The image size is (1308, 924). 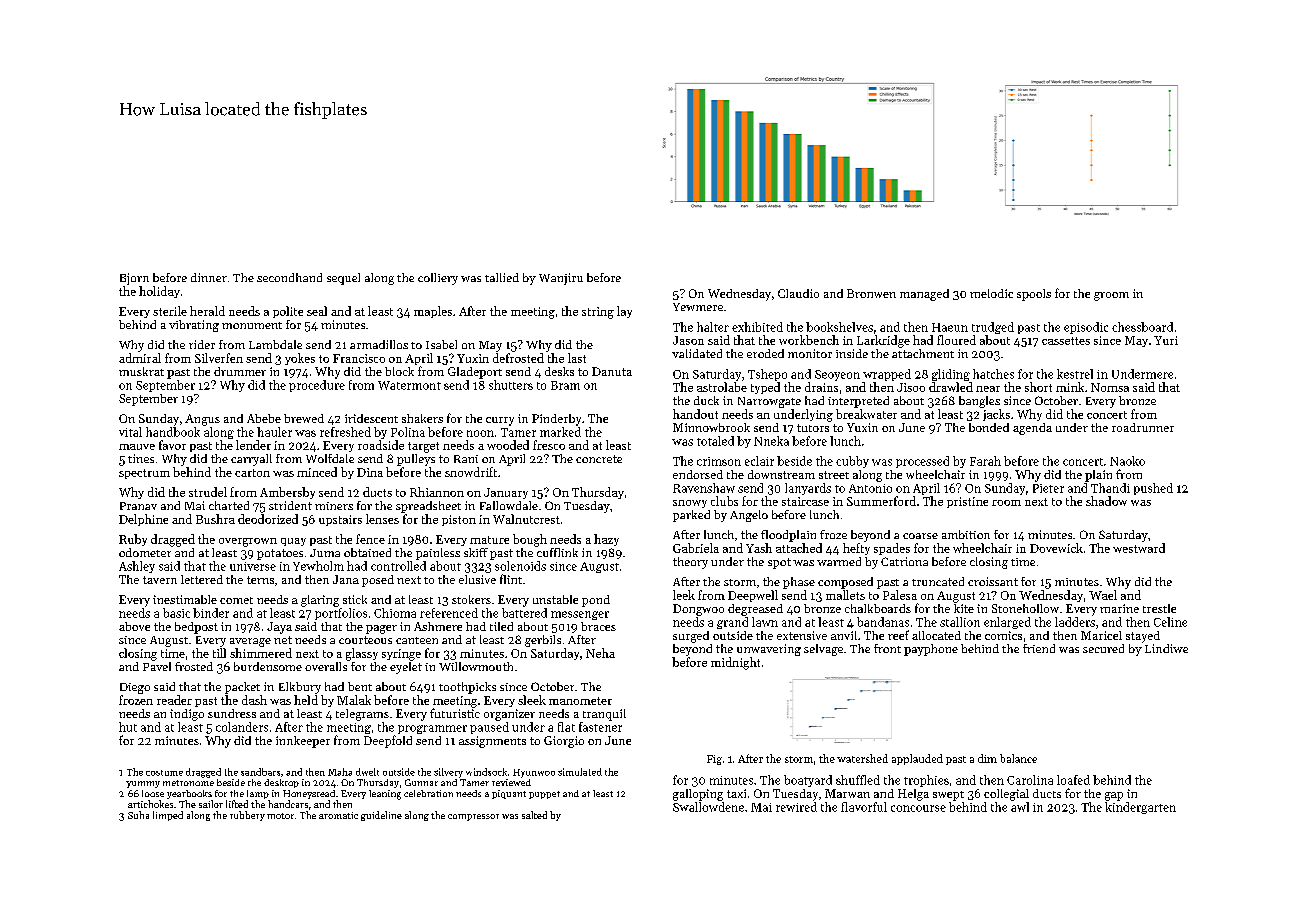 I want to click on Angus, so click(x=202, y=420).
